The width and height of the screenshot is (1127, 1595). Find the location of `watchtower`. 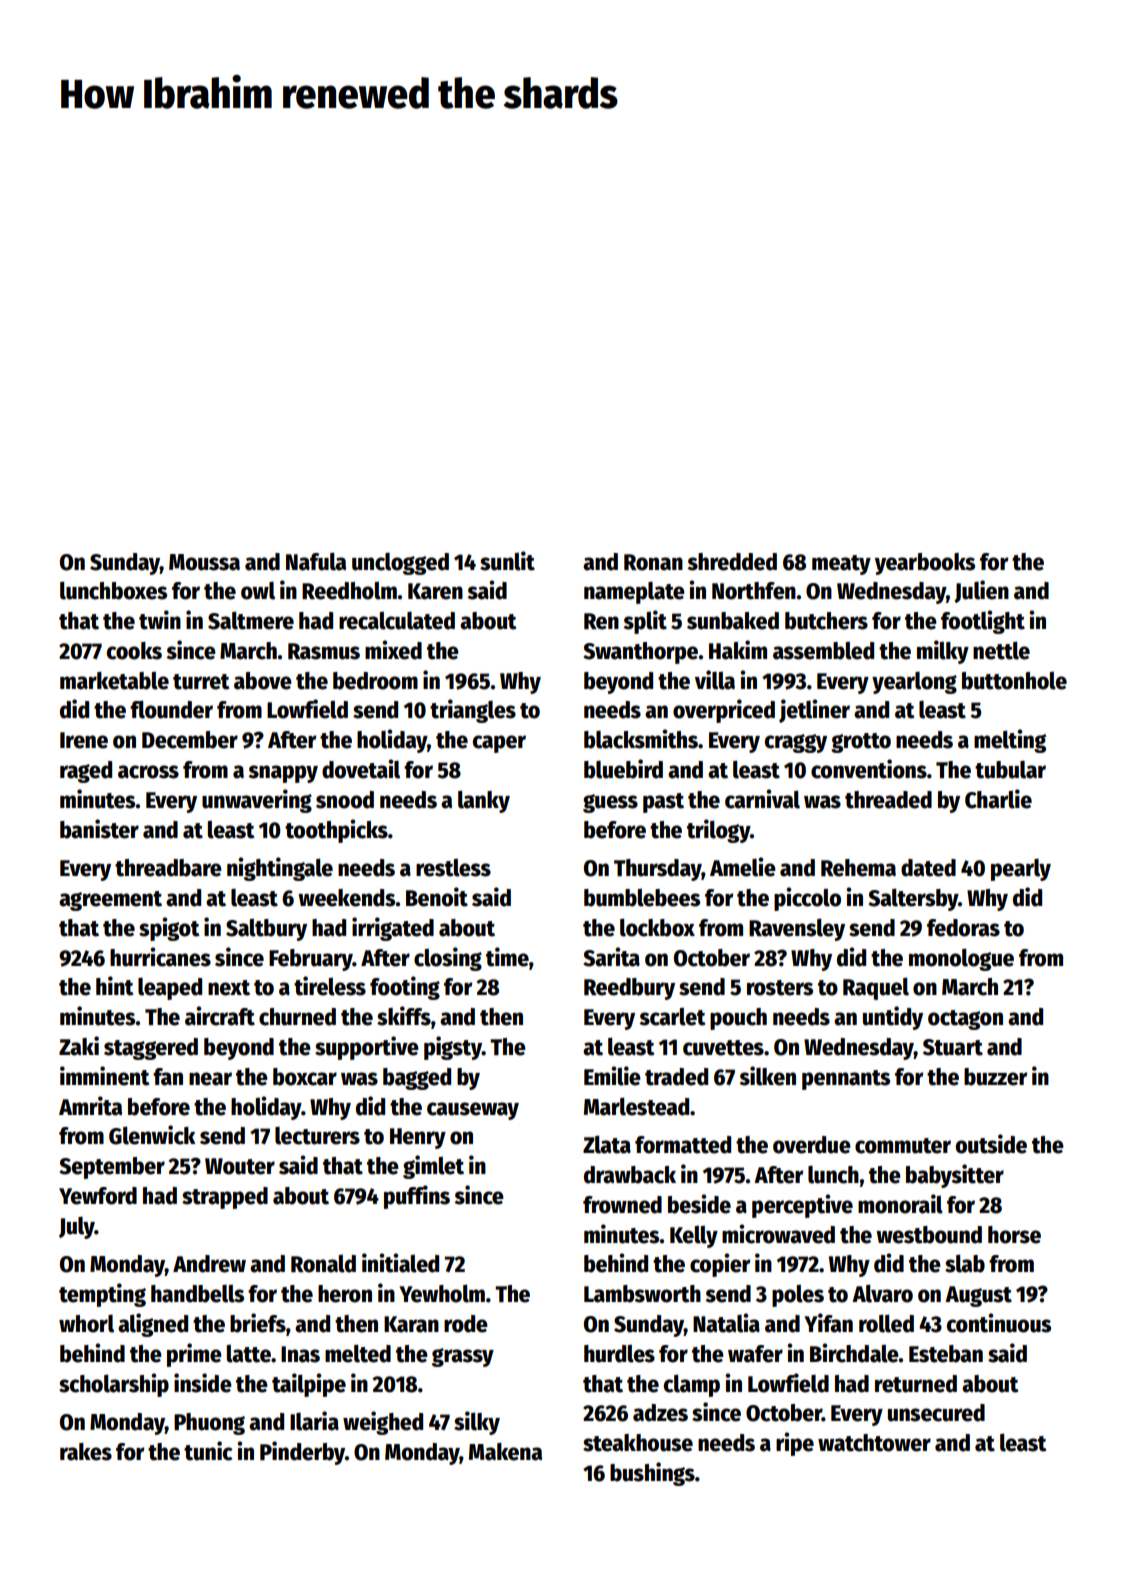

watchtower is located at coordinates (874, 1443).
